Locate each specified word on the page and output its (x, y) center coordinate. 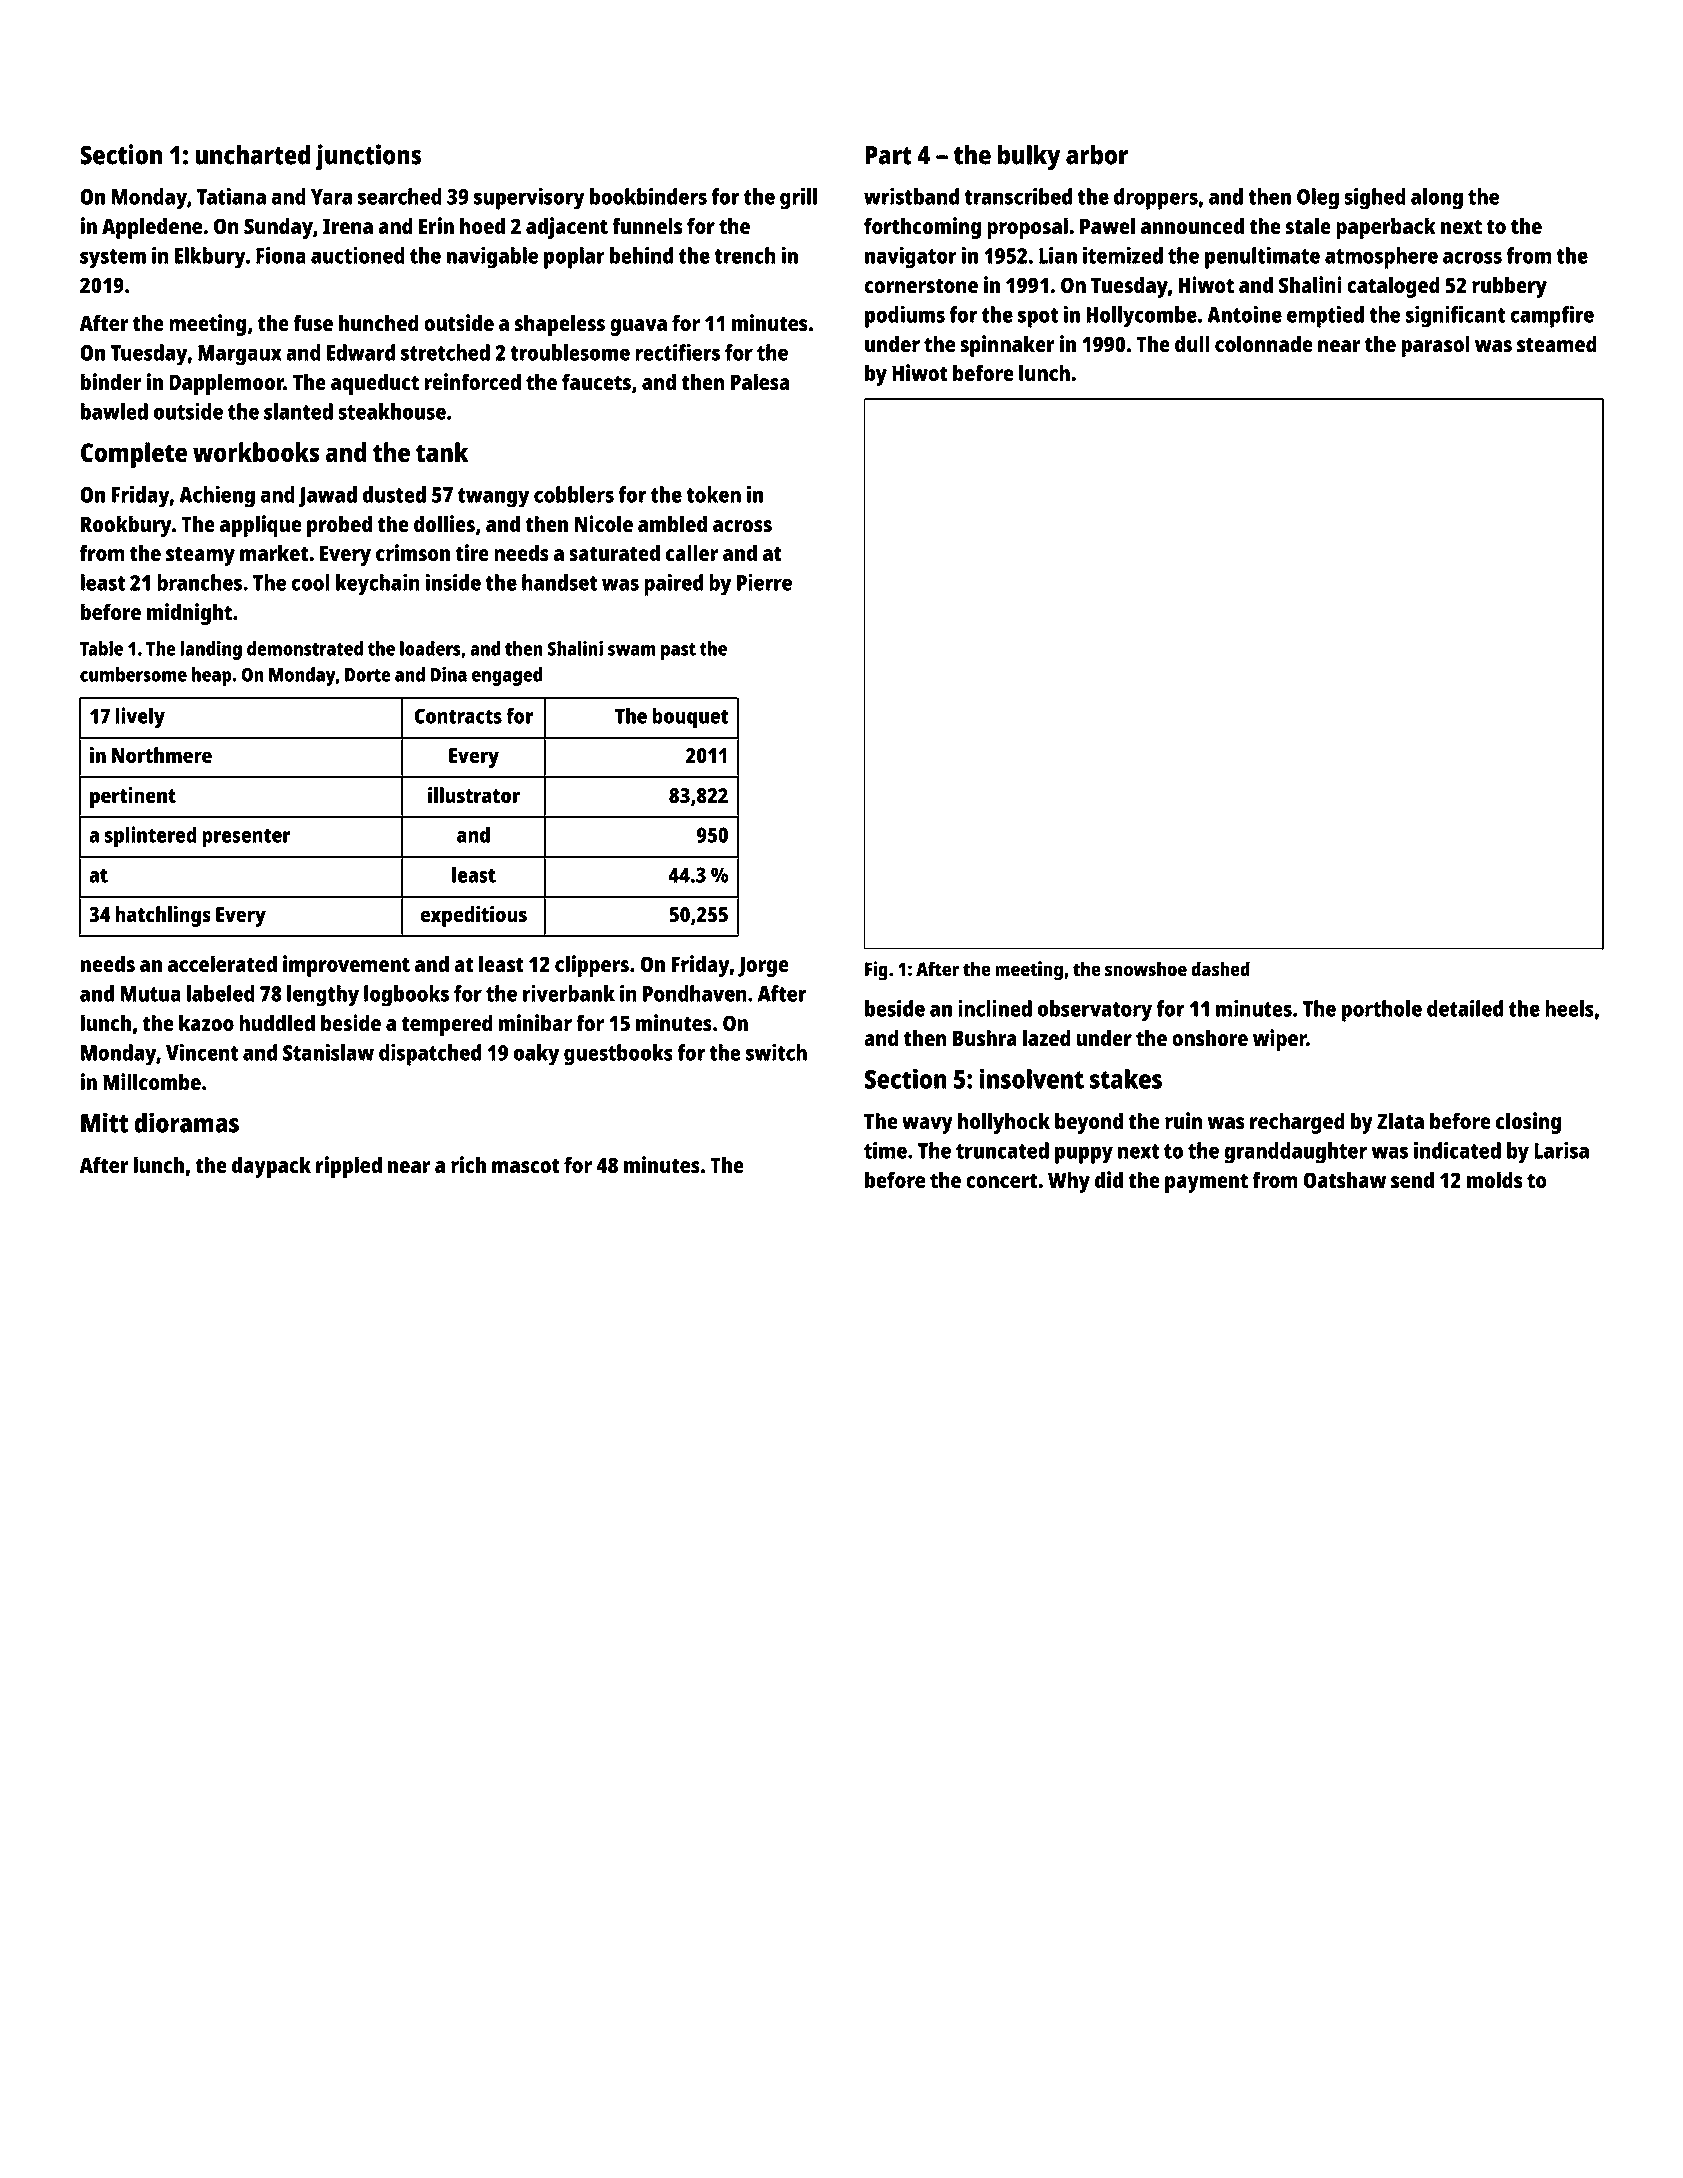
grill (798, 199)
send (1412, 1179)
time (885, 1150)
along (1437, 199)
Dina (449, 674)
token (713, 494)
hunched (379, 322)
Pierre (764, 582)
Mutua (151, 994)
